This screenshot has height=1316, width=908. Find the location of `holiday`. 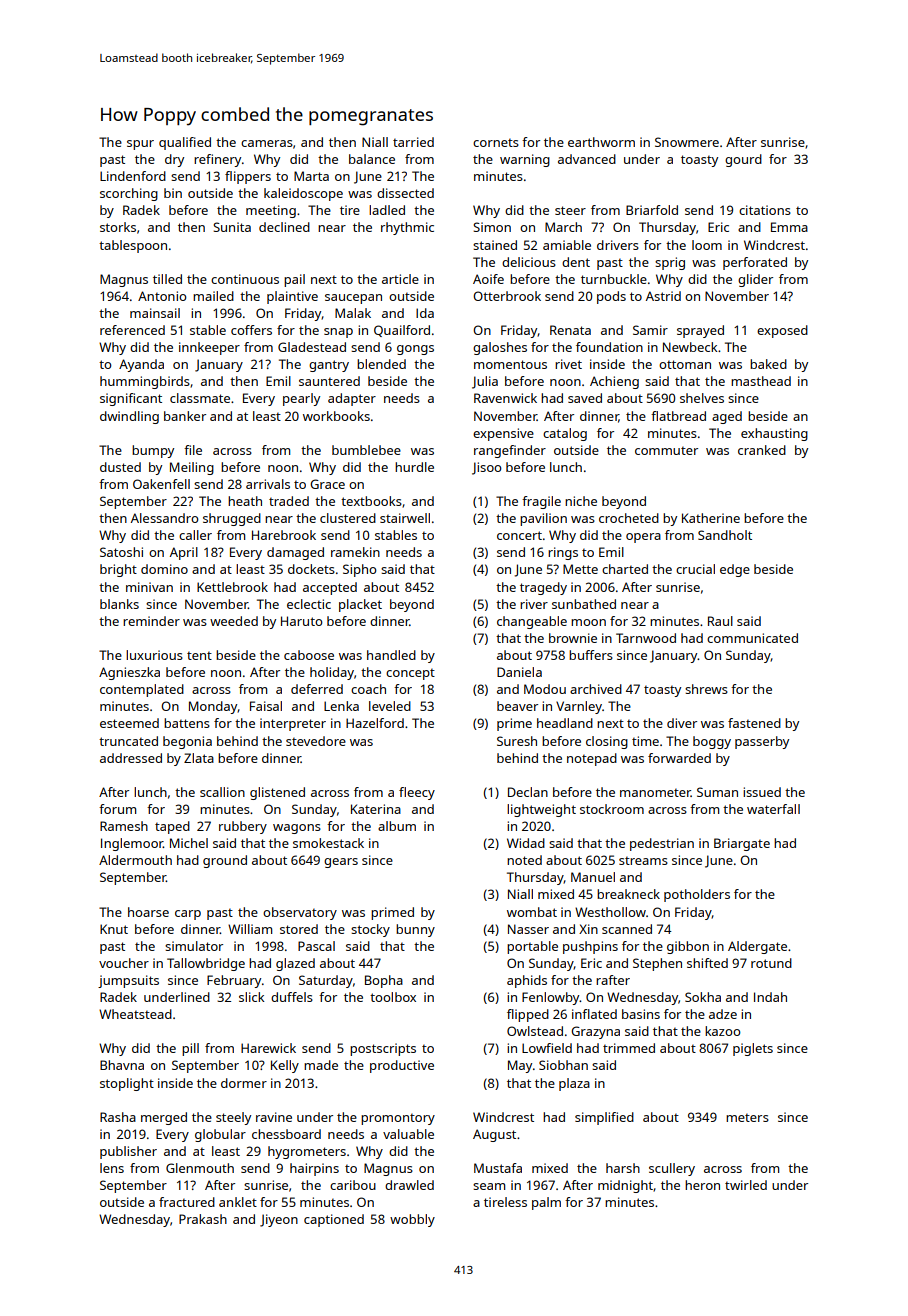

holiday is located at coordinates (332, 673).
